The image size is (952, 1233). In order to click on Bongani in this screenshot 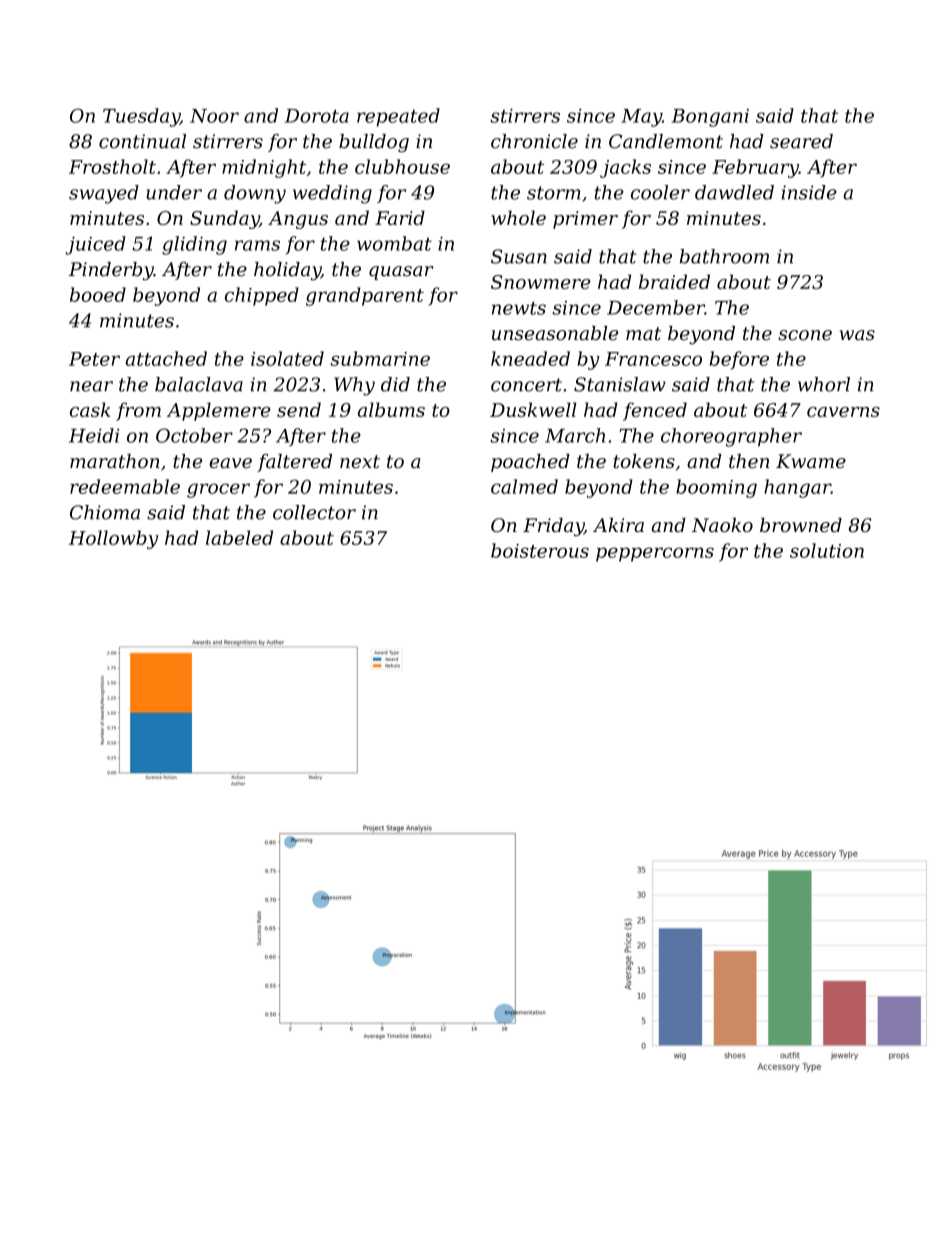, I will do `click(710, 118)`.
